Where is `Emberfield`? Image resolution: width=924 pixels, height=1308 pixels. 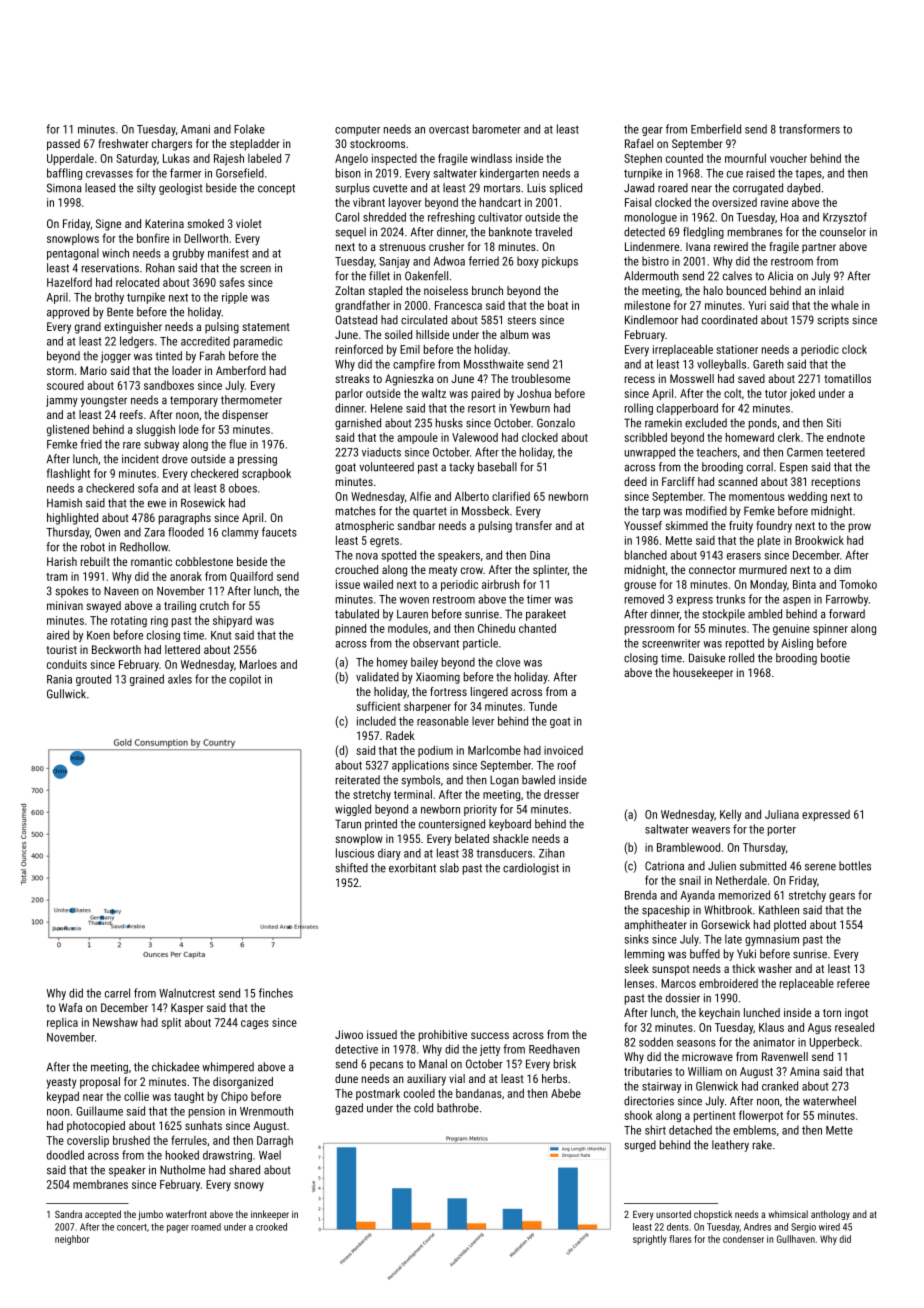
Emberfield is located at coordinates (716, 129).
